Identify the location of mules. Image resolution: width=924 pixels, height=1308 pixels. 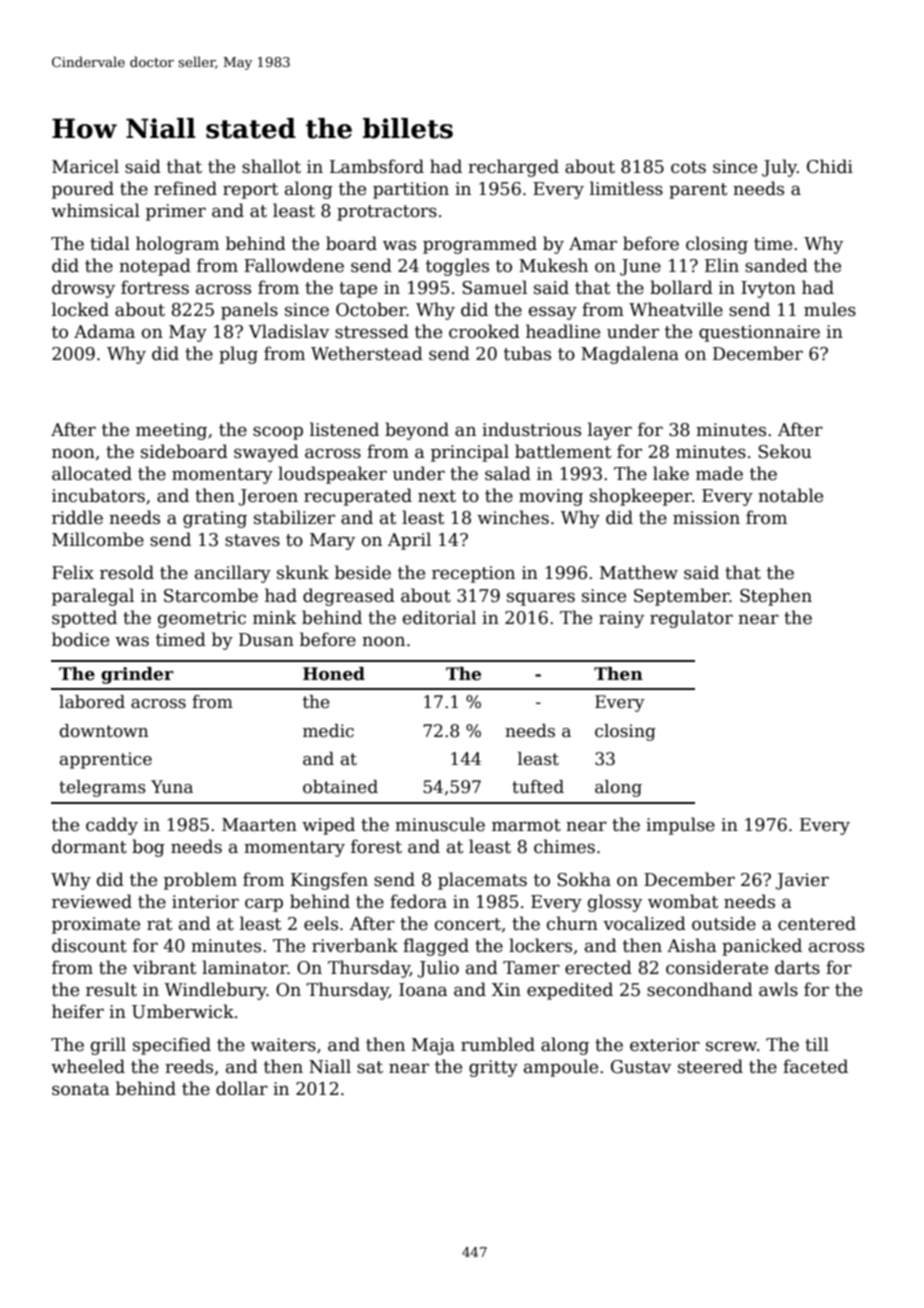
(830, 309).
